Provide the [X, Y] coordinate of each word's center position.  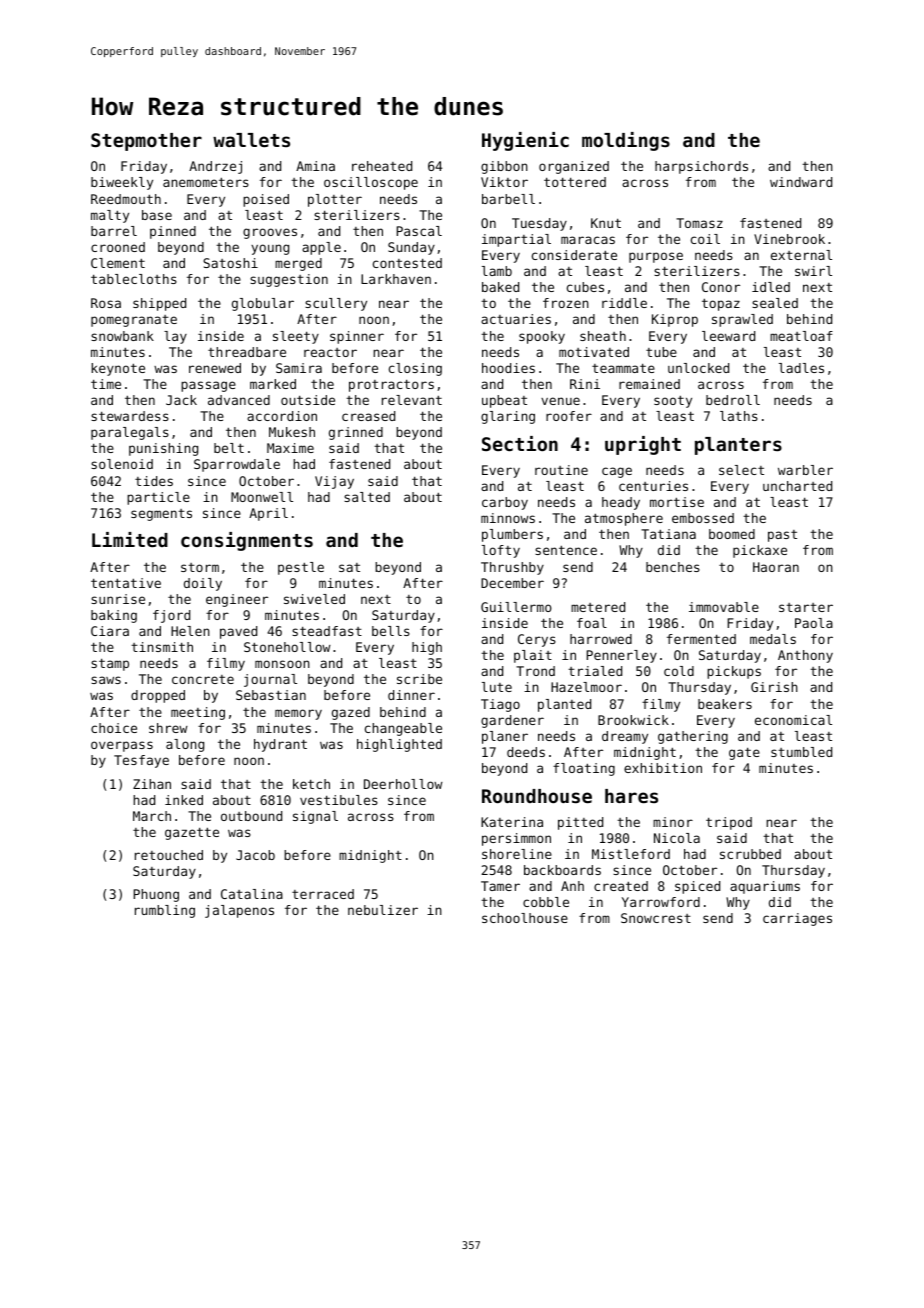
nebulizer [383, 910]
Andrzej [215, 167]
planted [564, 705]
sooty [673, 401]
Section [520, 443]
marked [273, 384]
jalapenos [239, 911]
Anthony [805, 656]
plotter [335, 200]
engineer [237, 600]
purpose [656, 257]
